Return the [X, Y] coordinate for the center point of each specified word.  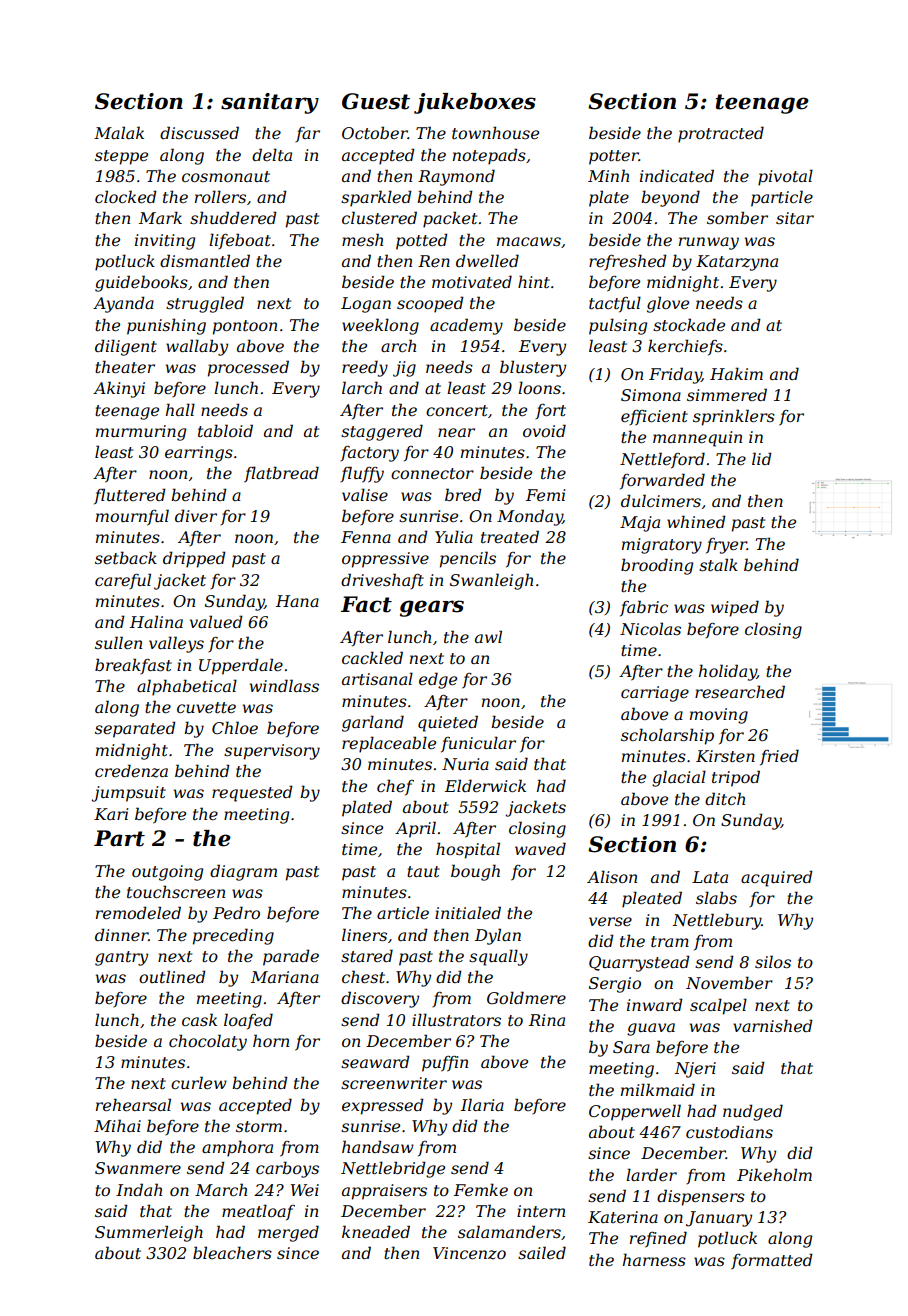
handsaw [378, 1146]
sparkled [376, 198]
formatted [772, 1261]
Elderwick [485, 785]
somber [737, 217]
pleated [652, 899]
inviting [165, 242]
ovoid [544, 430]
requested [252, 793]
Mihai [117, 1125]
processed [248, 368]
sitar [795, 218]
